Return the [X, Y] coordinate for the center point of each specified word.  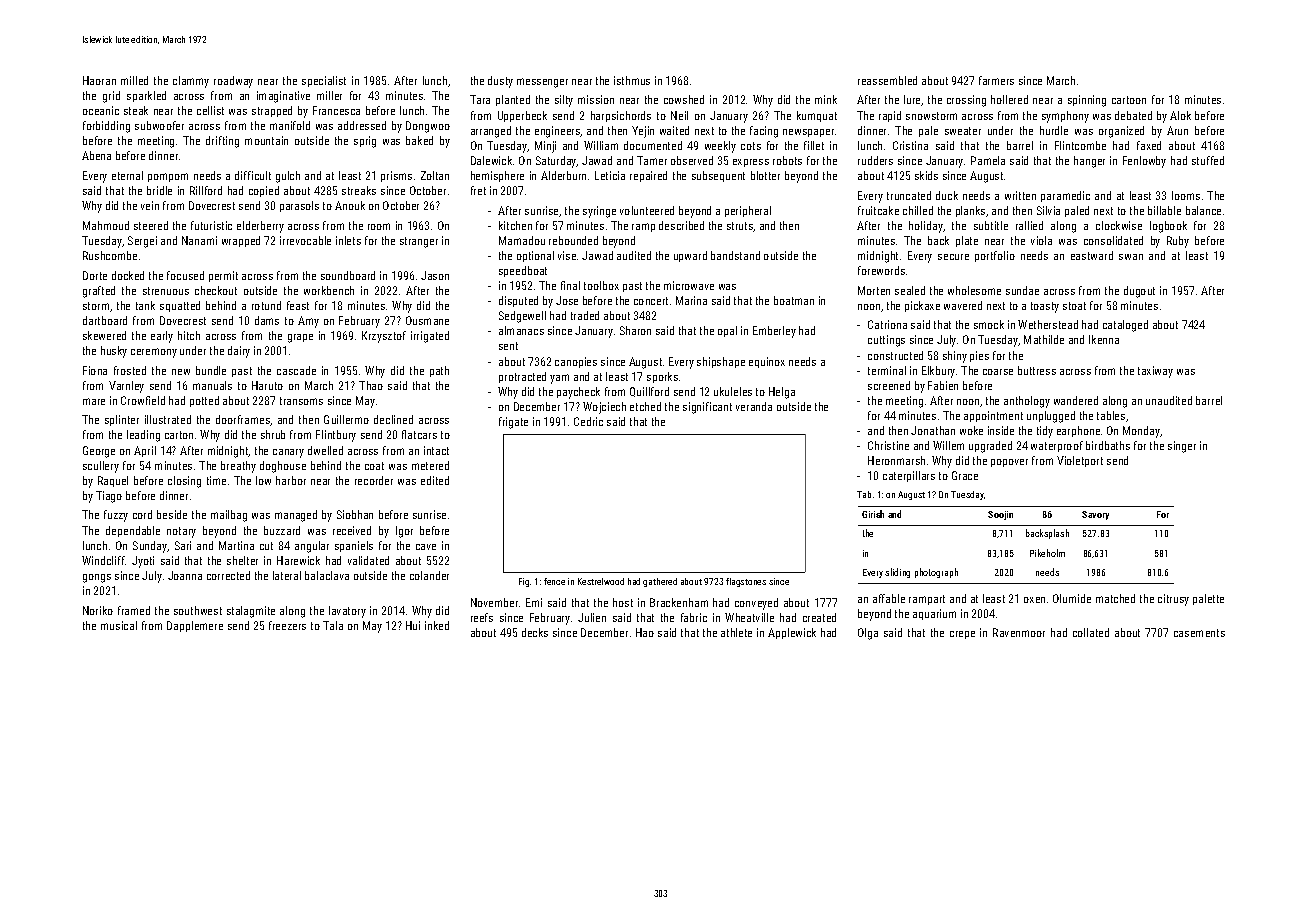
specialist [324, 81]
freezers [287, 625]
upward [690, 256]
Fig [524, 582]
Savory [1095, 515]
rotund [266, 305]
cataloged [1125, 326]
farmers [996, 80]
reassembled [887, 80]
